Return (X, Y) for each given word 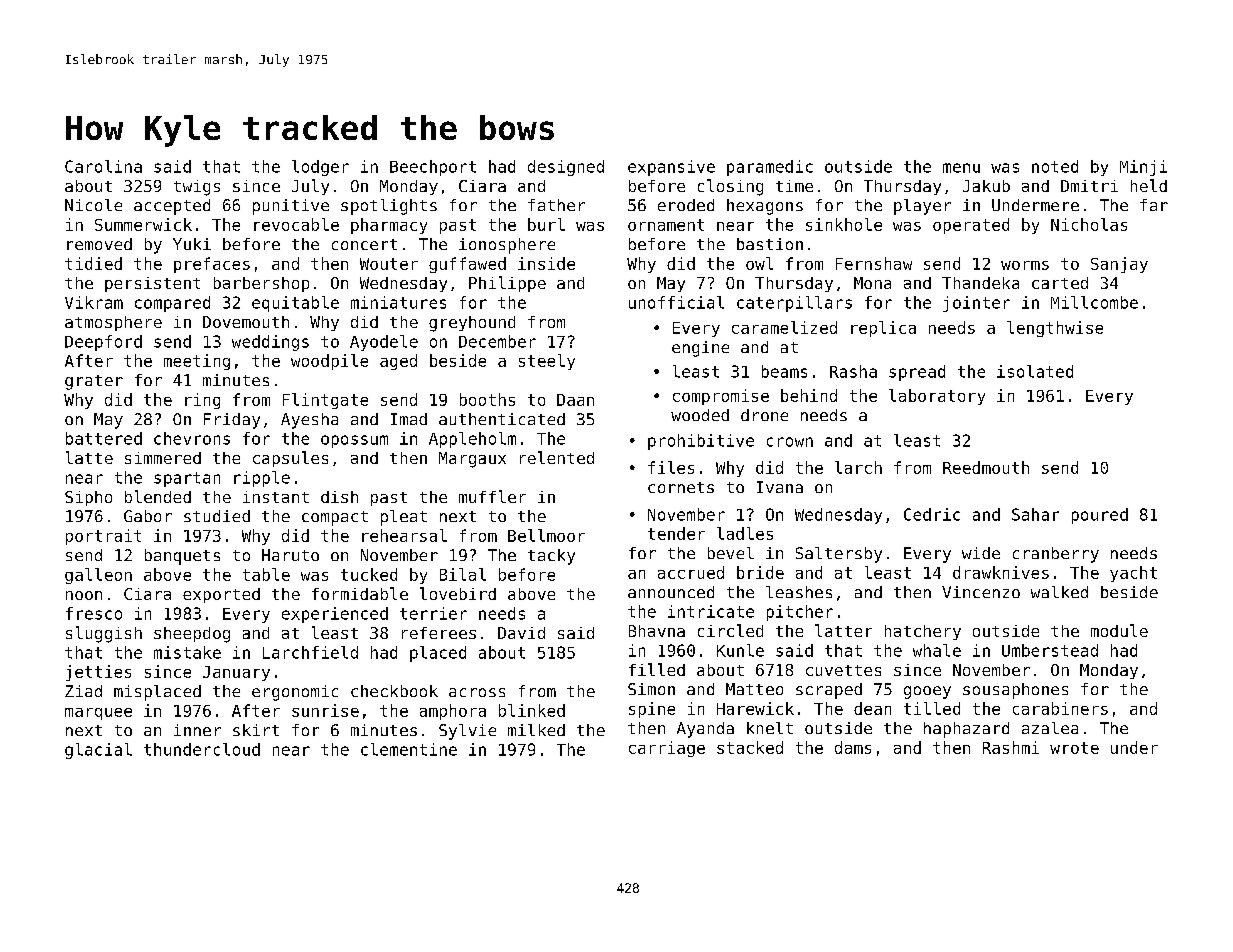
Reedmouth (986, 467)
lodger (320, 168)
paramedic (770, 168)
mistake (187, 652)
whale (937, 650)
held (1149, 185)
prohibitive (701, 442)
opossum (354, 441)
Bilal (463, 574)
